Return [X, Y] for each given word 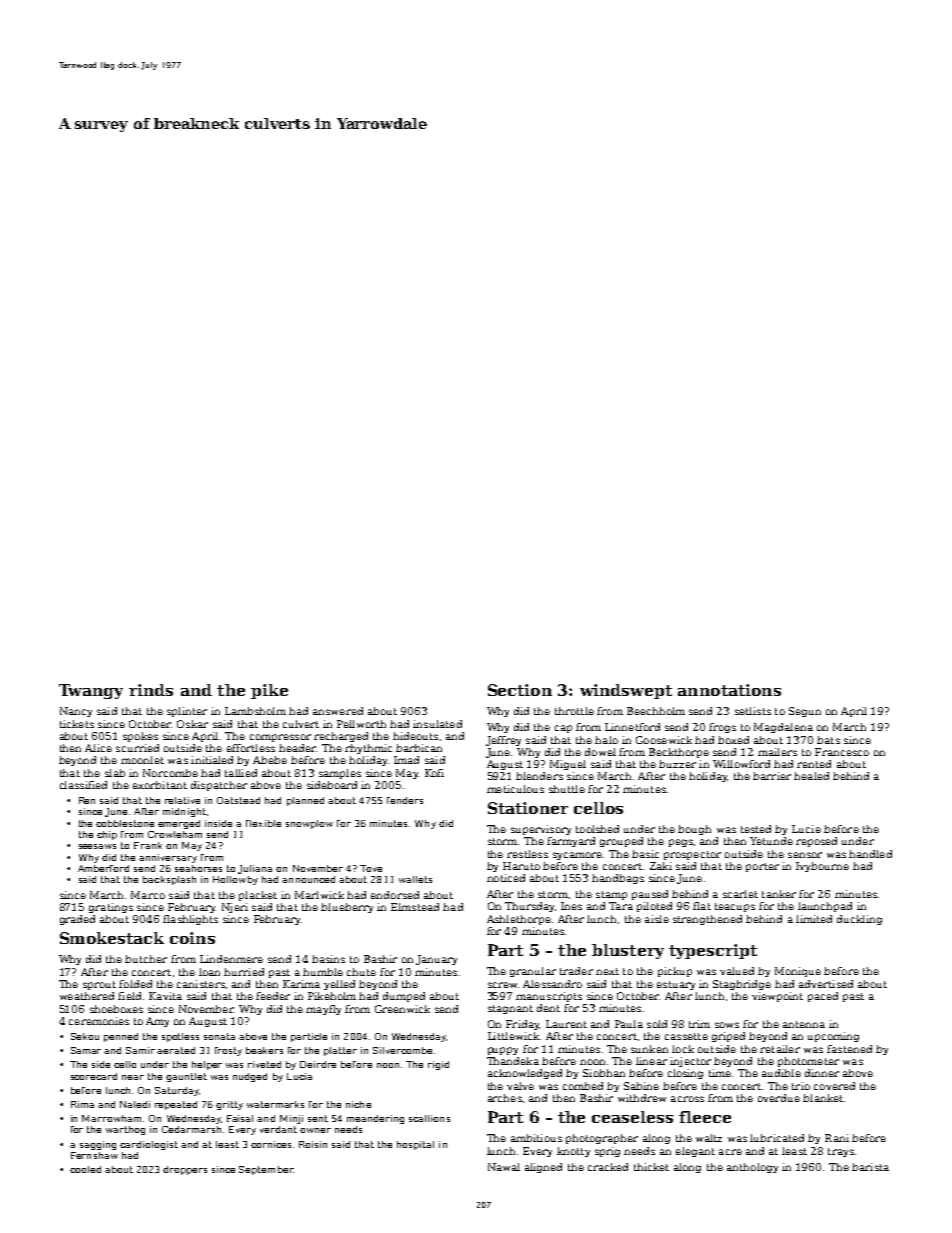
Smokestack [112, 938]
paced [823, 997]
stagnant [510, 1009]
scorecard [94, 1076]
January [436, 960]
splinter [187, 712]
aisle [657, 919]
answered [338, 711]
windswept [626, 691]
